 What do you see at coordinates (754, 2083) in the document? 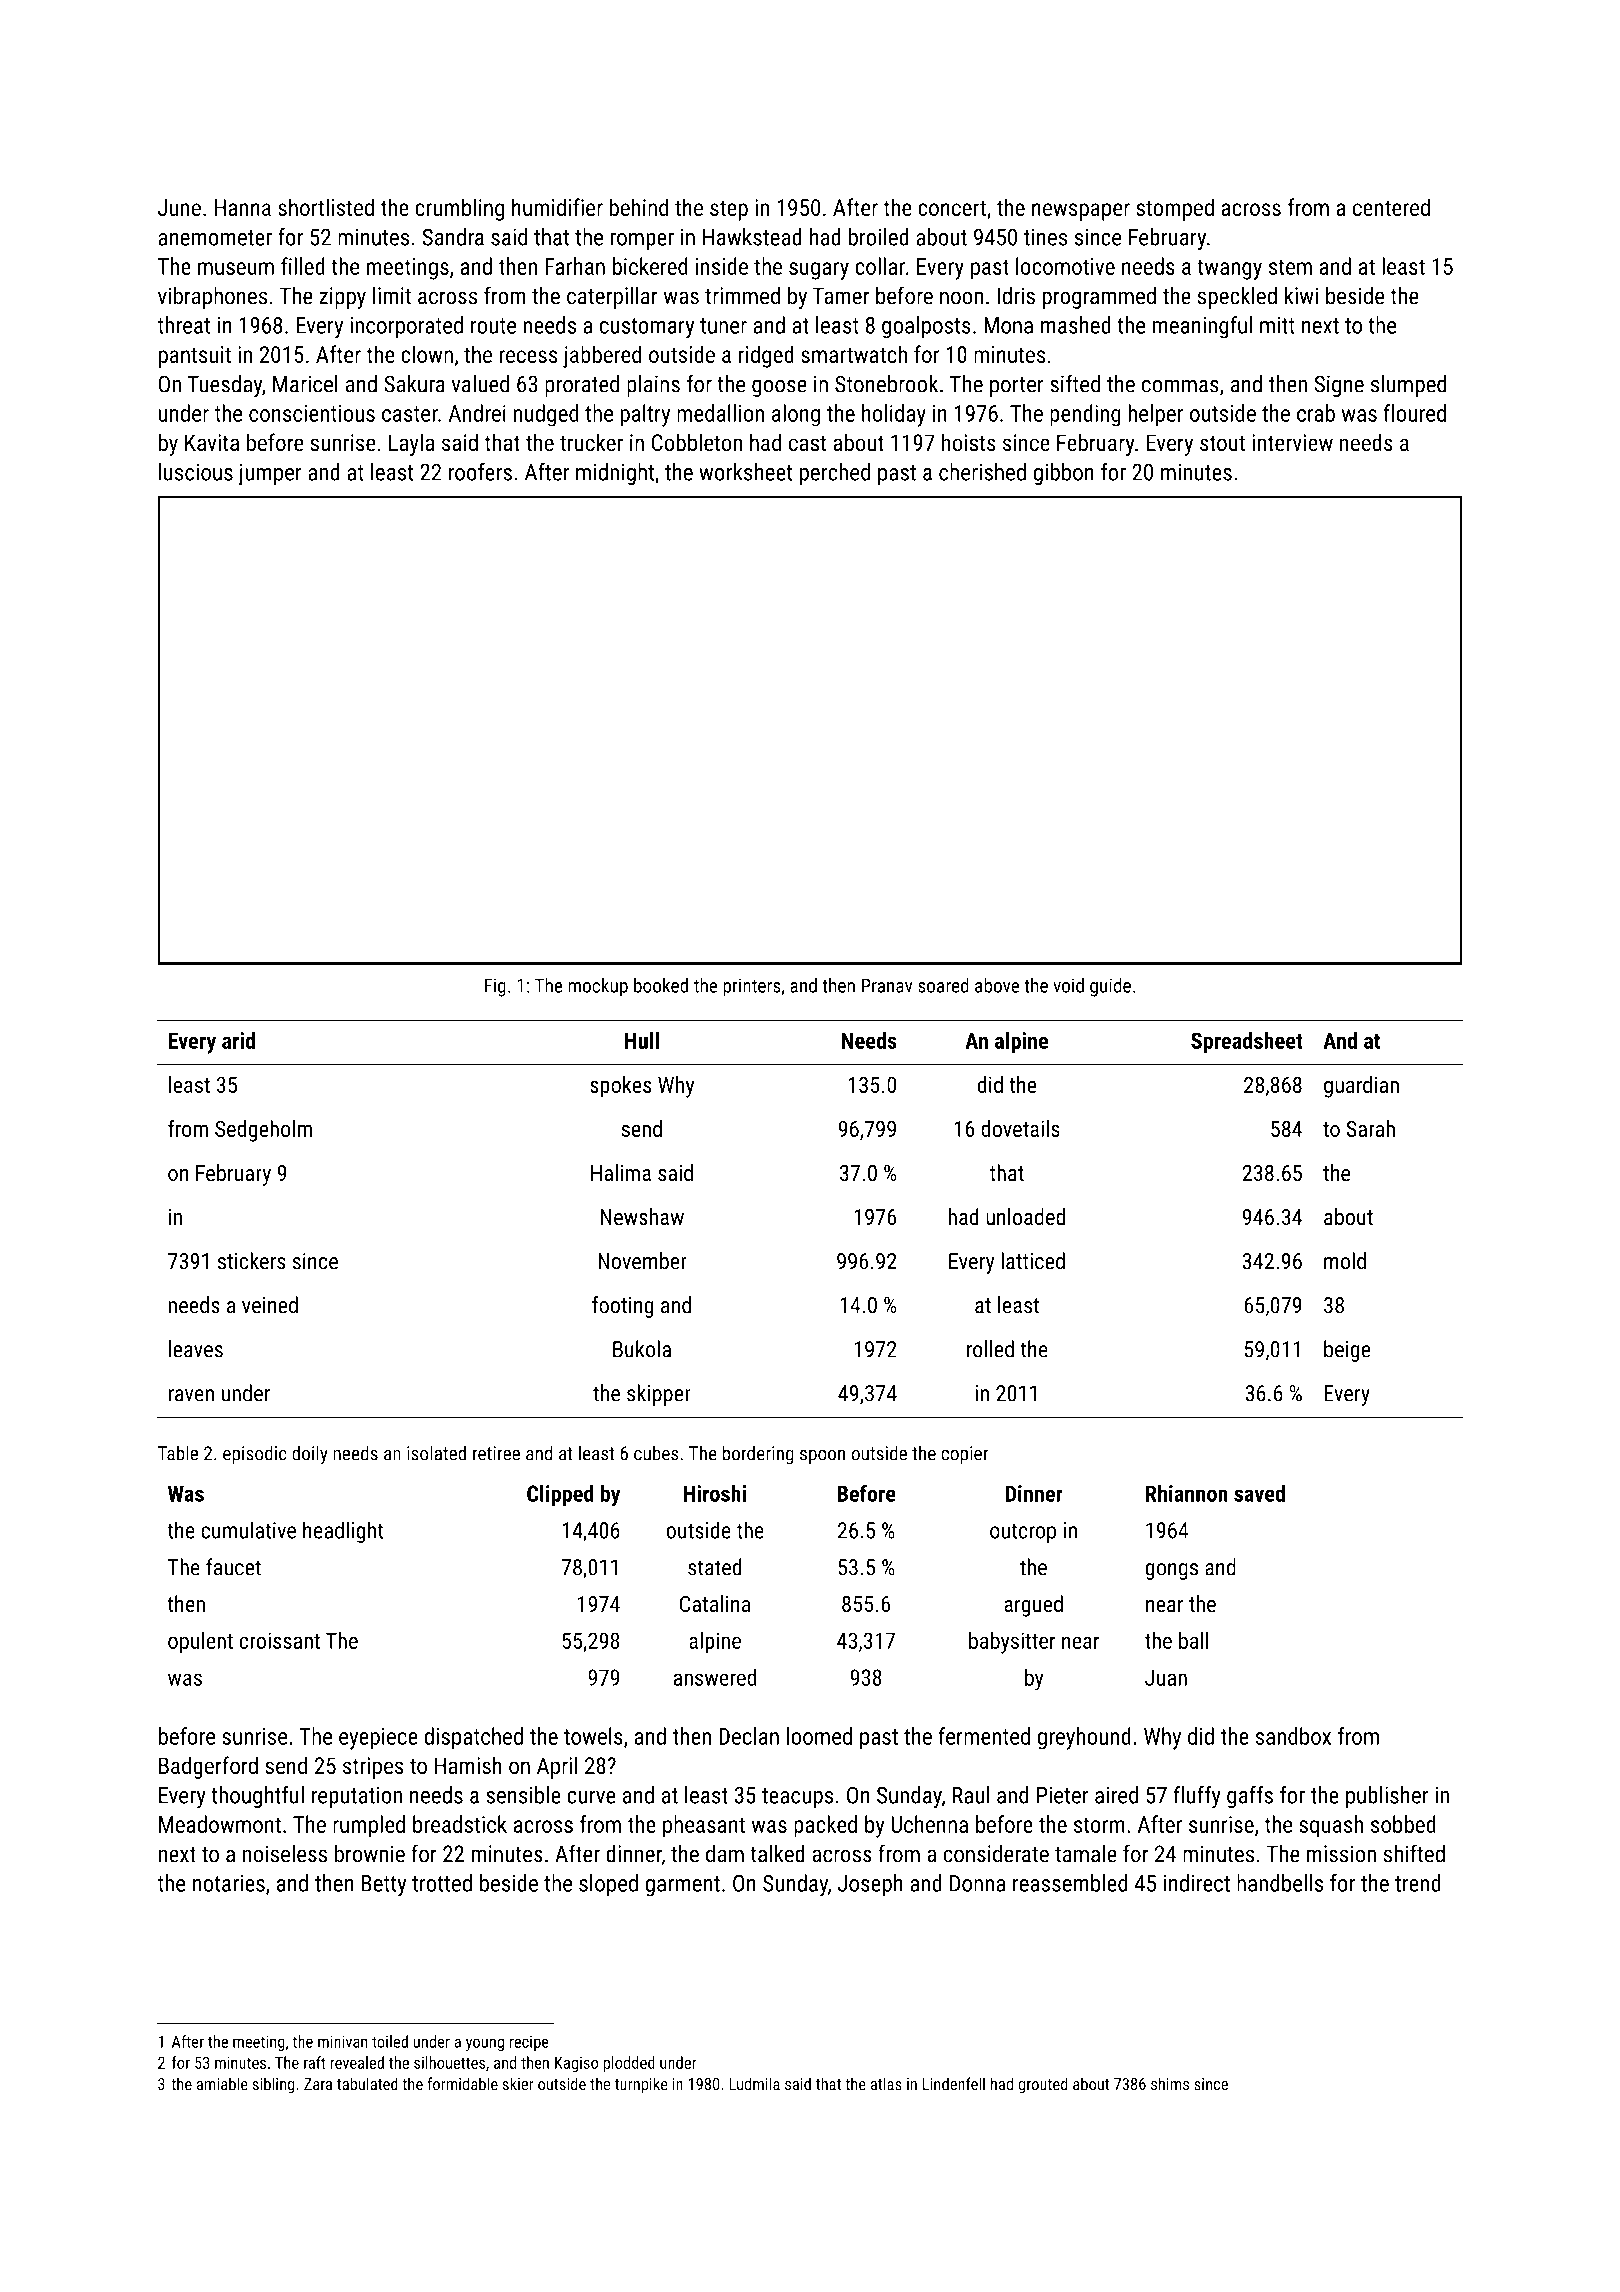
I see `Ludmila` at bounding box center [754, 2083].
